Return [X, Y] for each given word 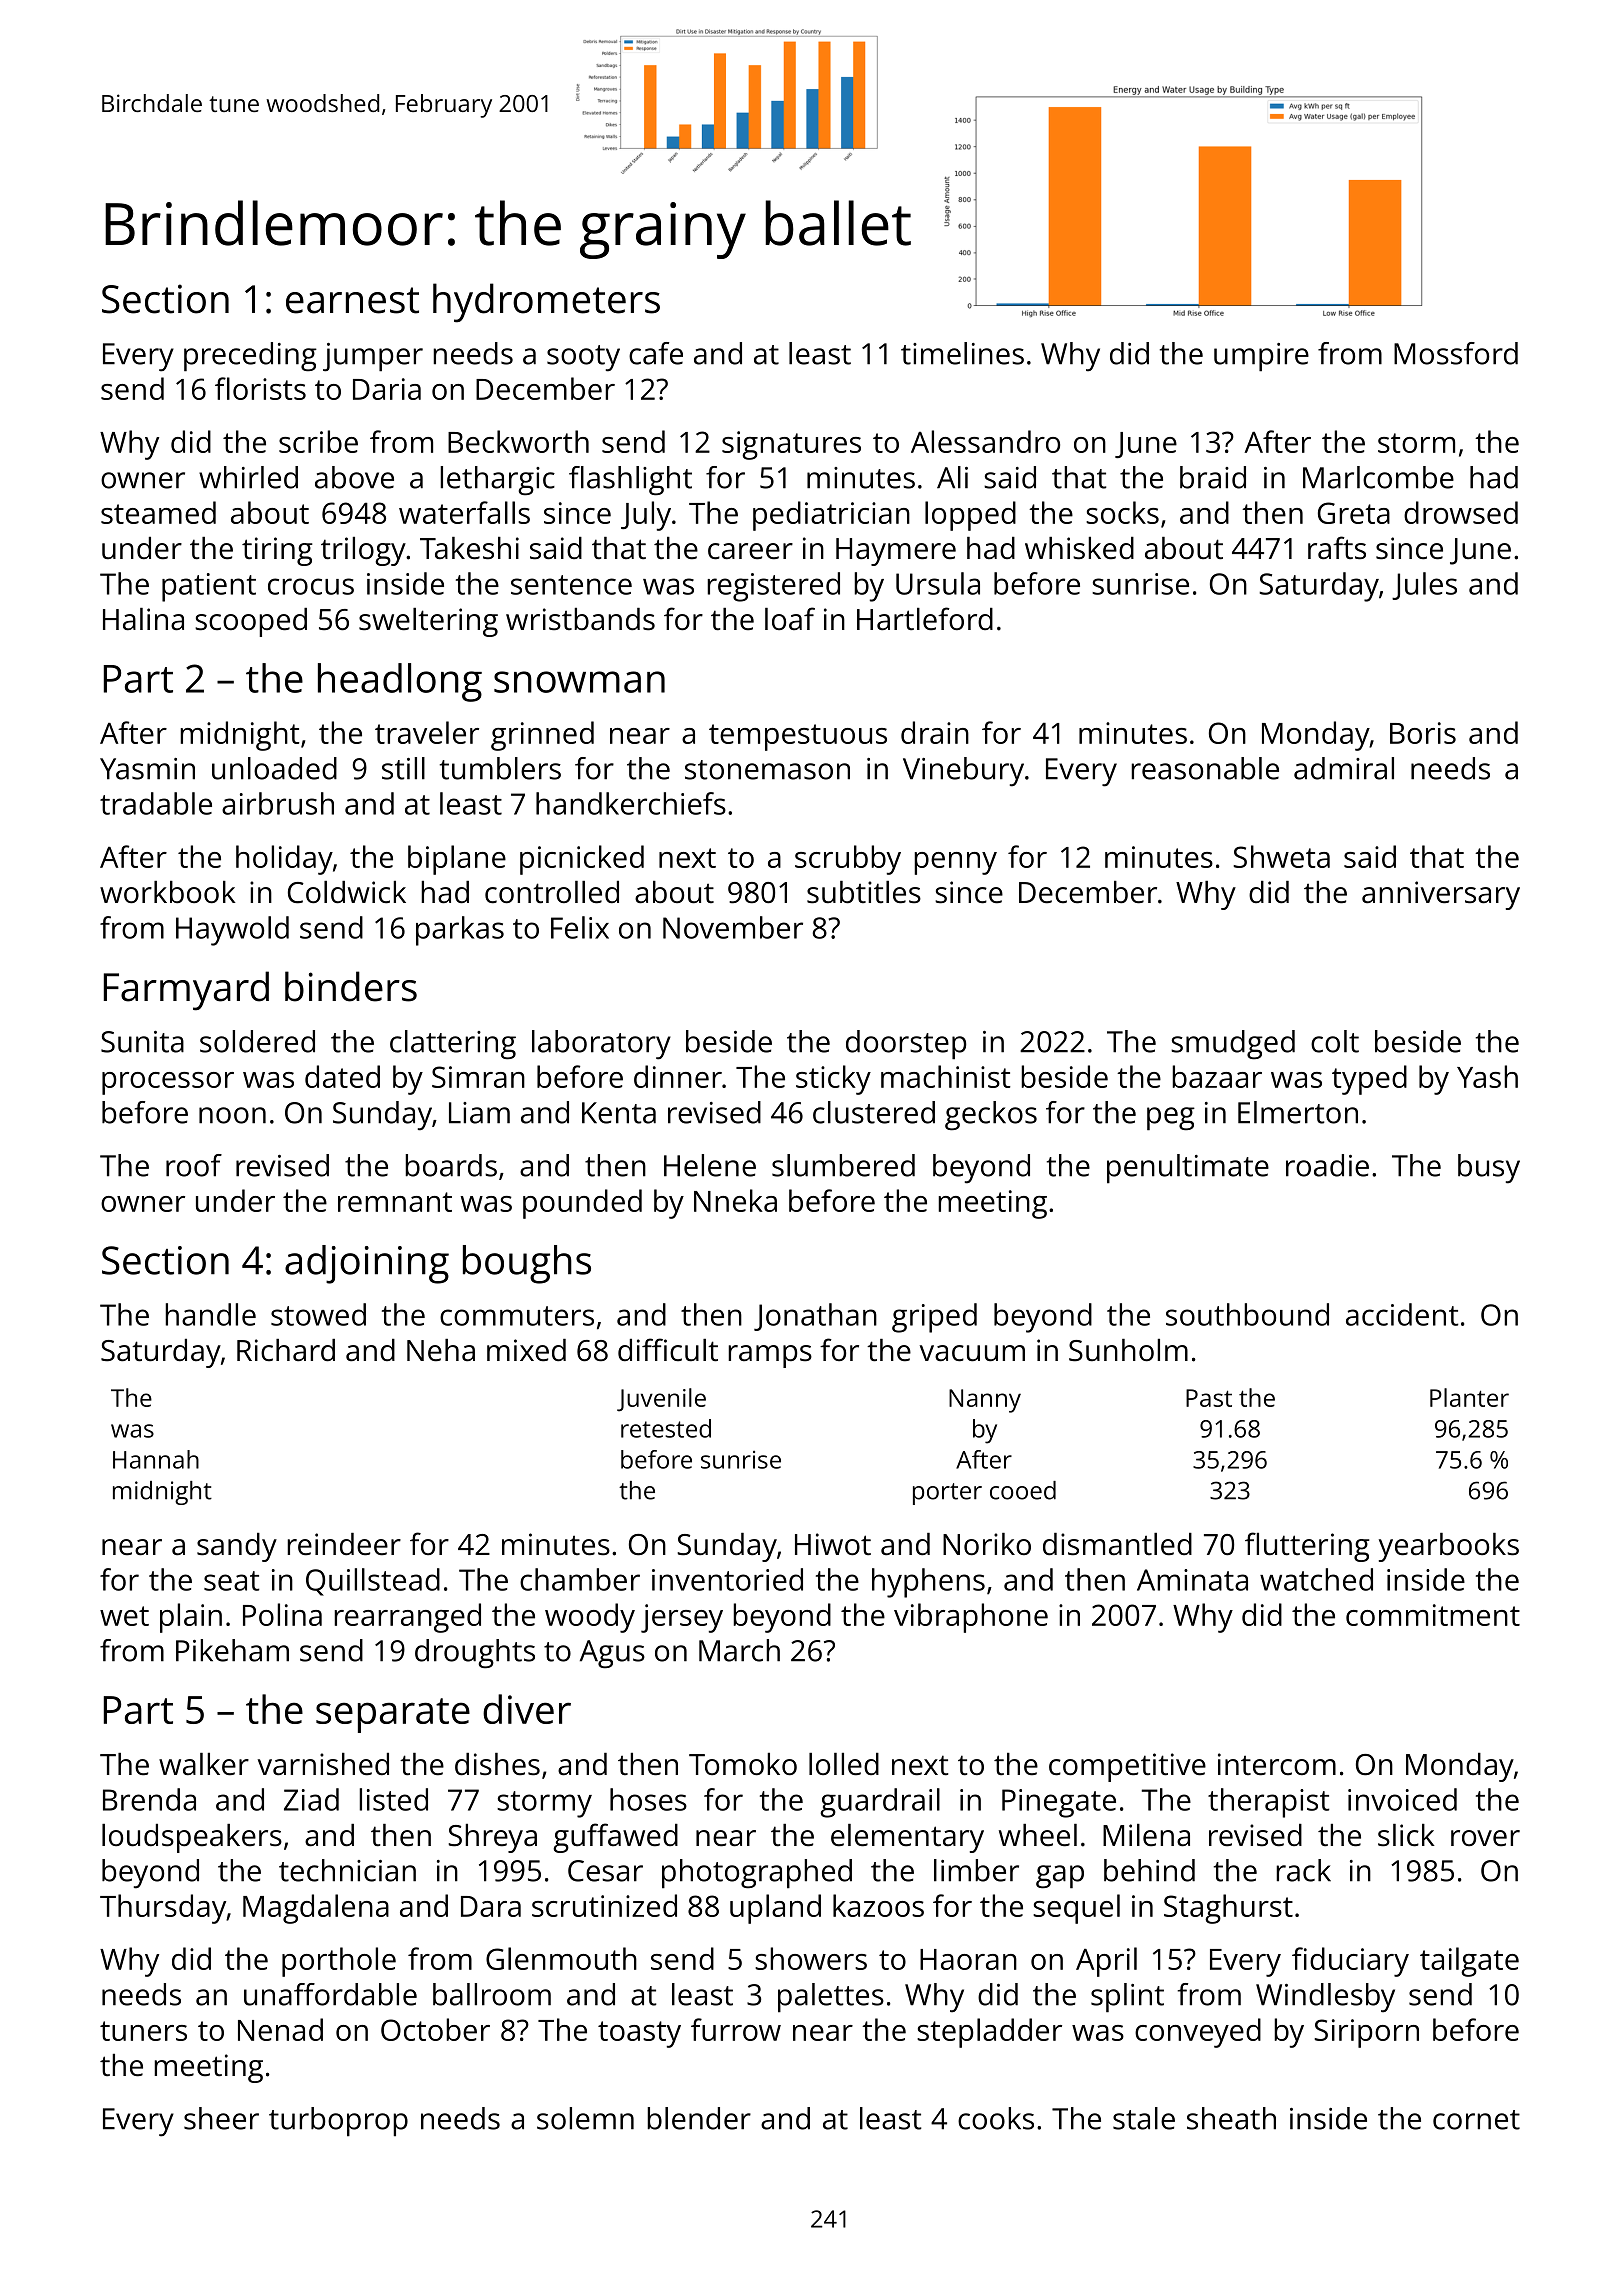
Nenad [280, 2029]
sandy [237, 1547]
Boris [1423, 733]
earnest [352, 300]
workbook [168, 892]
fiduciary [1350, 1962]
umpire [1261, 357]
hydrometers [546, 303]
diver [527, 1709]
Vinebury [963, 772]
